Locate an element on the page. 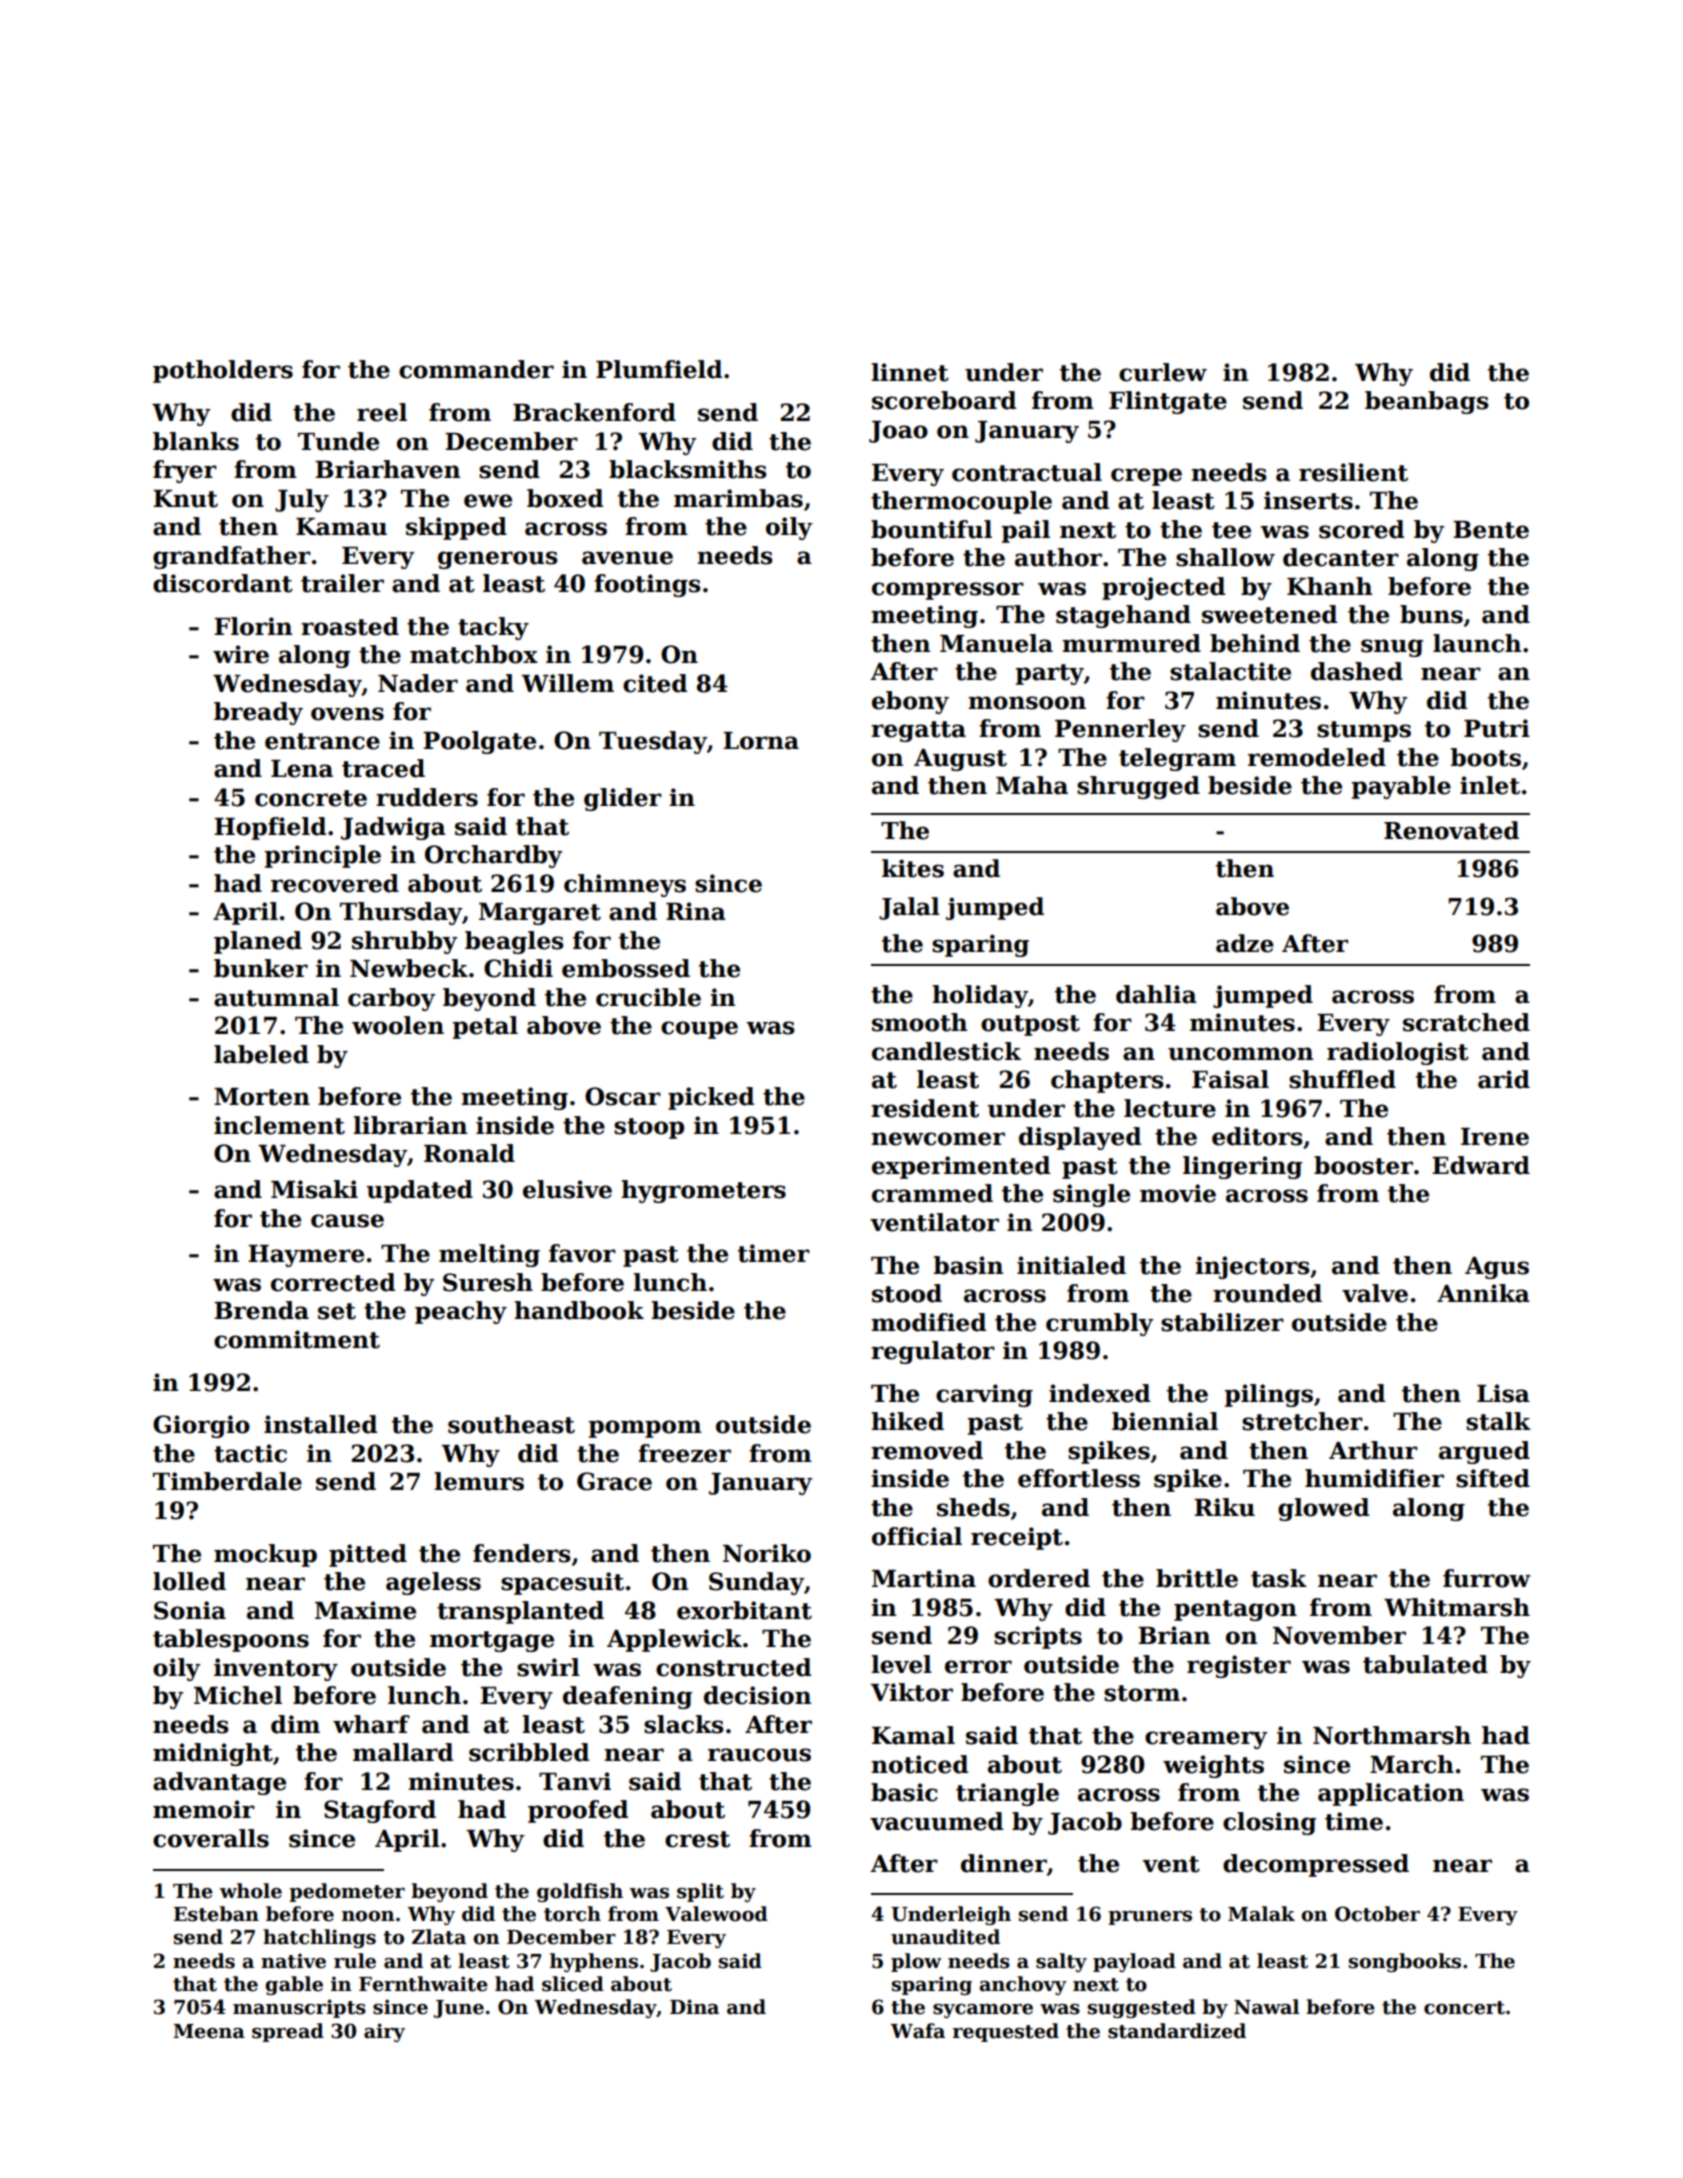  mallard is located at coordinates (403, 1752).
